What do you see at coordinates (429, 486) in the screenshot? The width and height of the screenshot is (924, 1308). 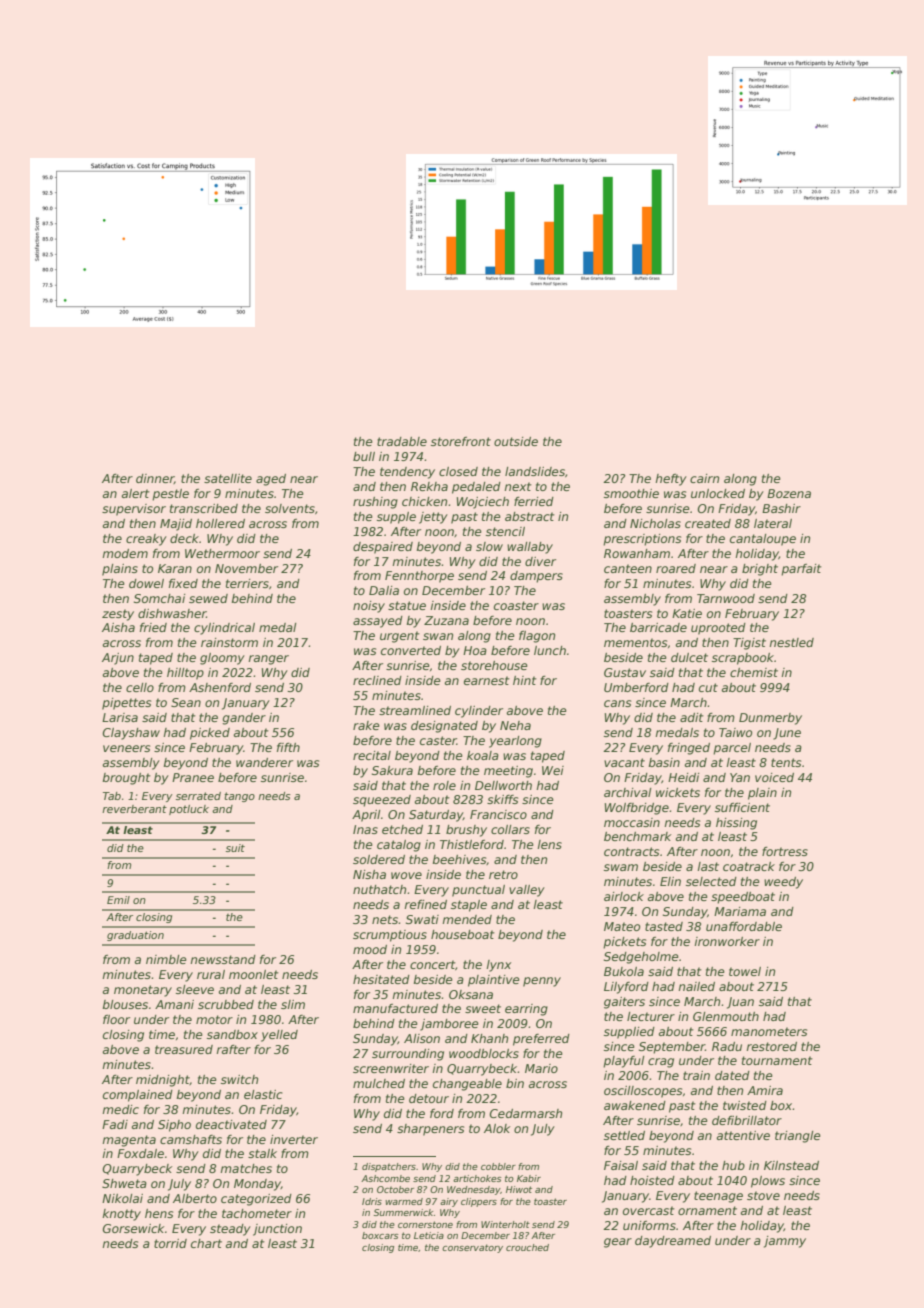 I see `Rekha` at bounding box center [429, 486].
